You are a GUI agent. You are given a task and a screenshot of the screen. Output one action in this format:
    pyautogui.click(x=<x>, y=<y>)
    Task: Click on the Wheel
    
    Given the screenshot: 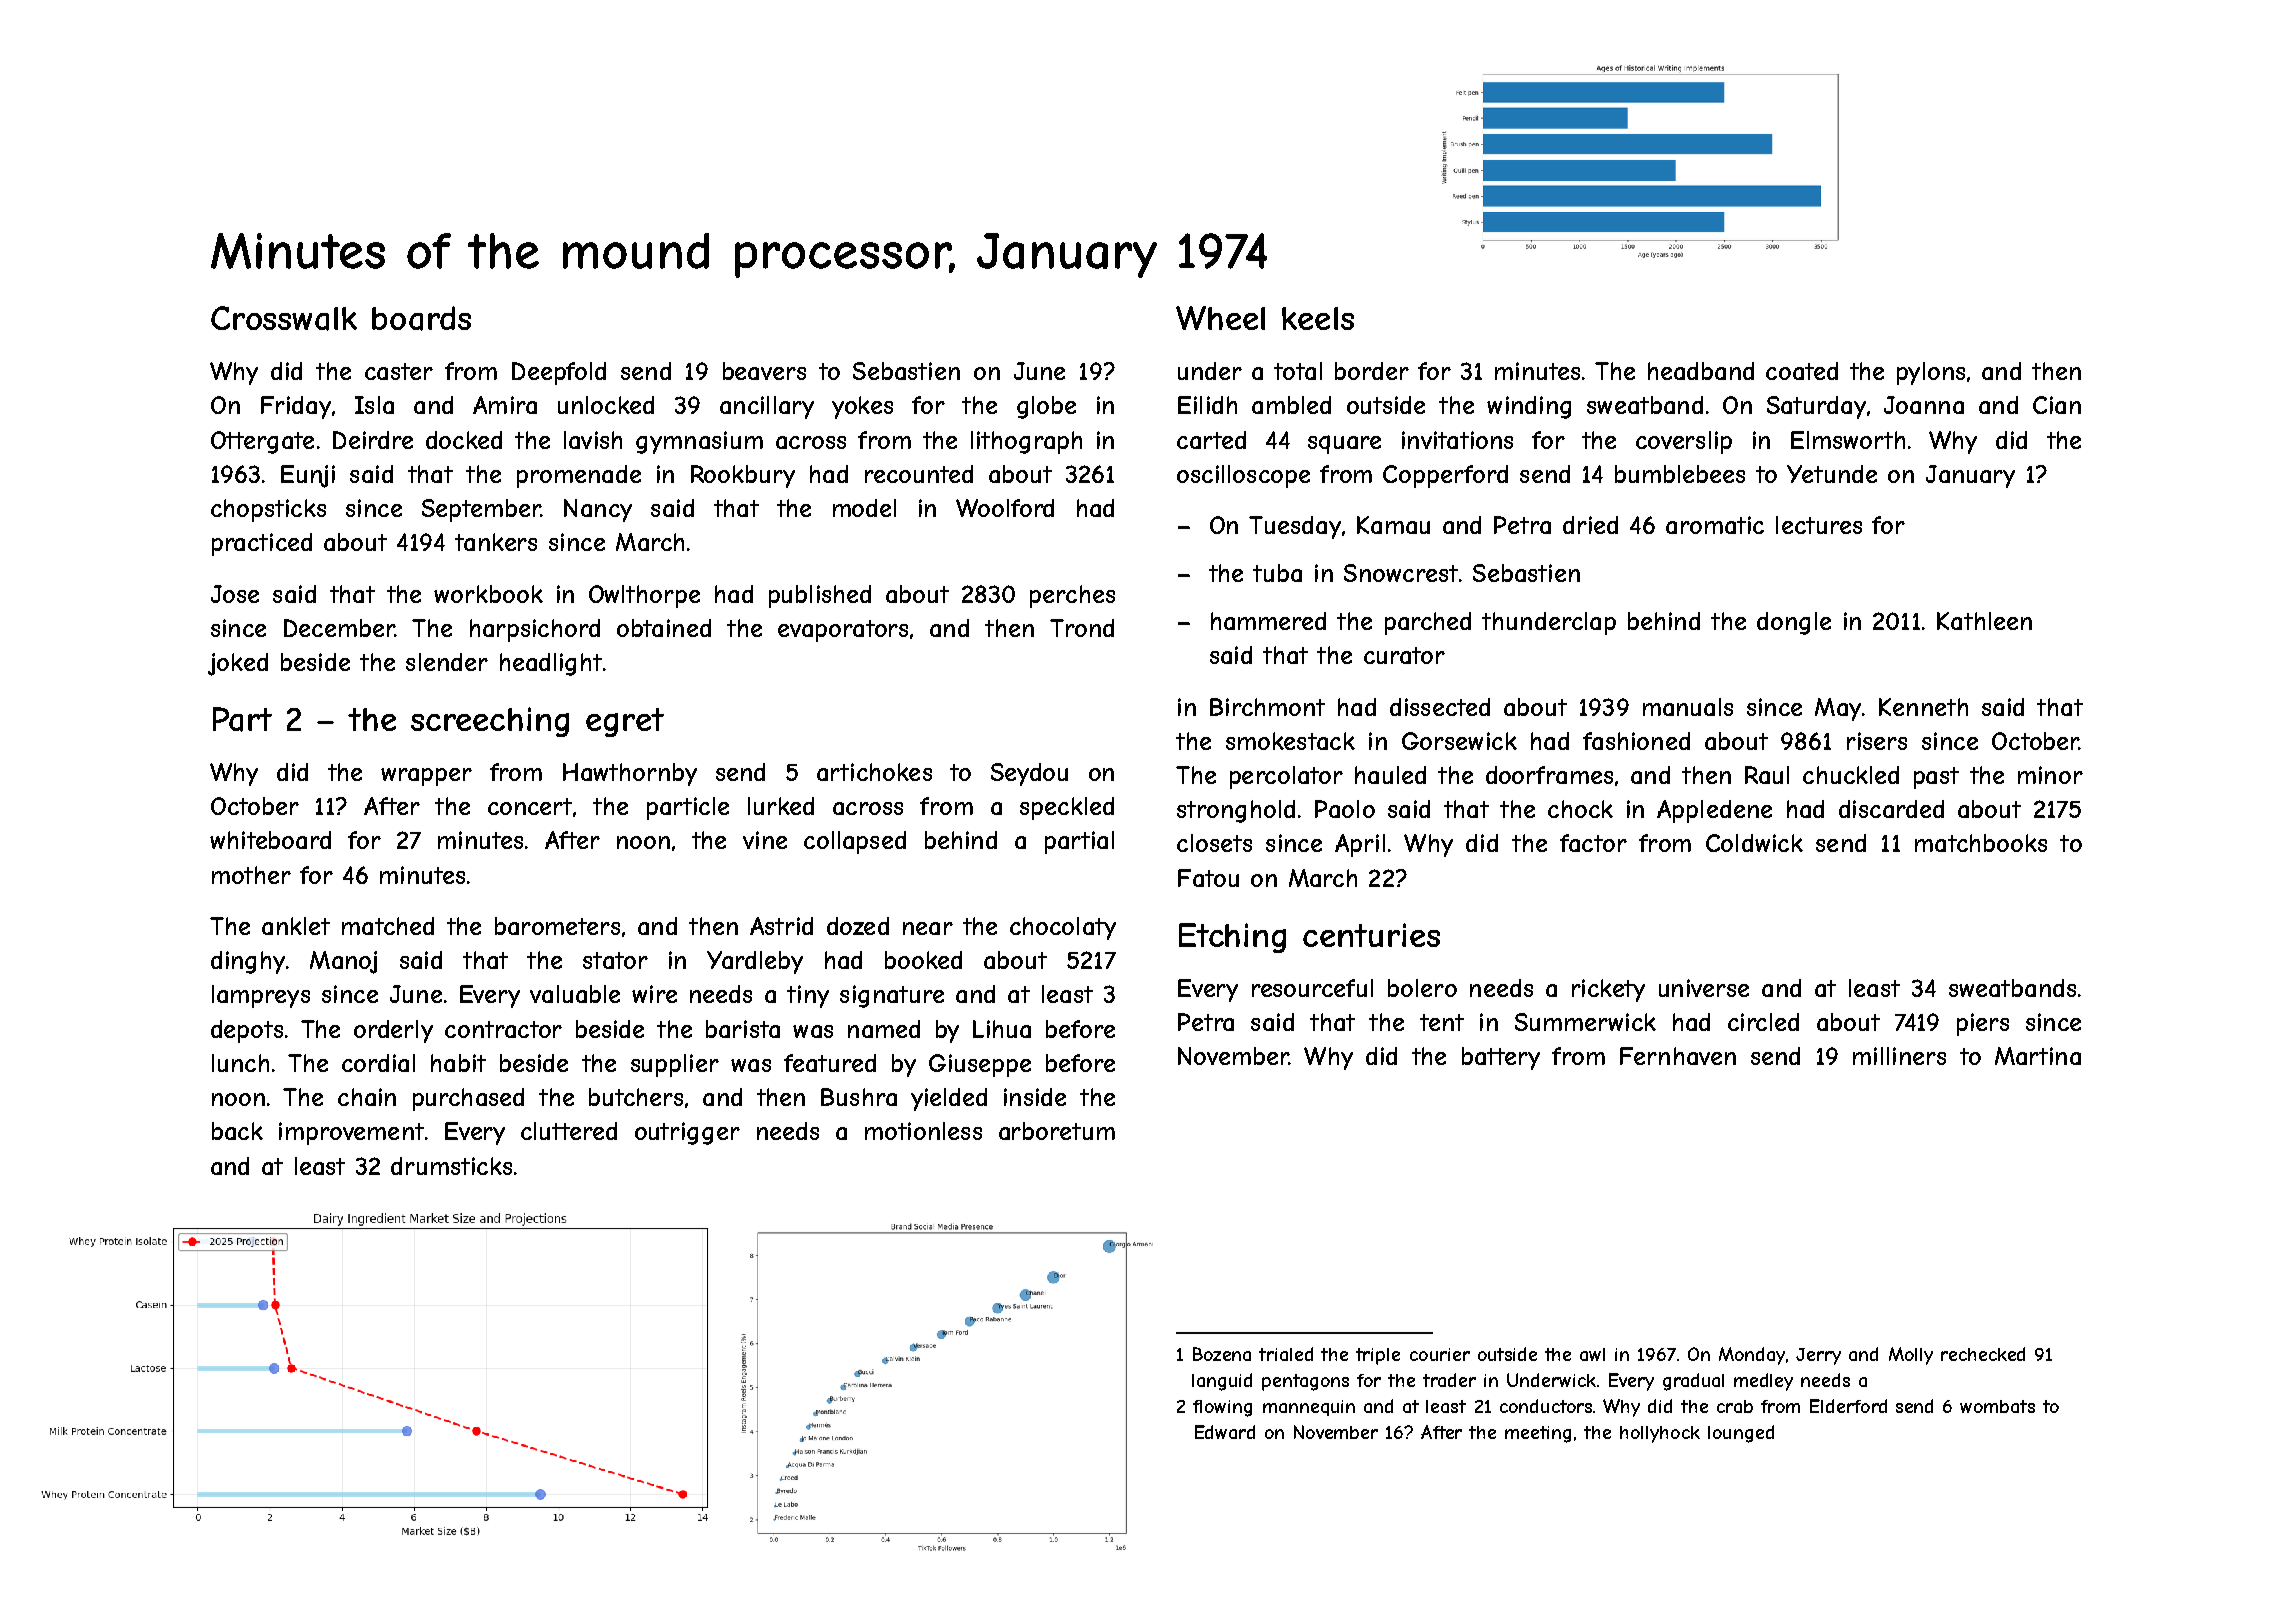 What is the action you would take?
    pyautogui.click(x=1220, y=318)
